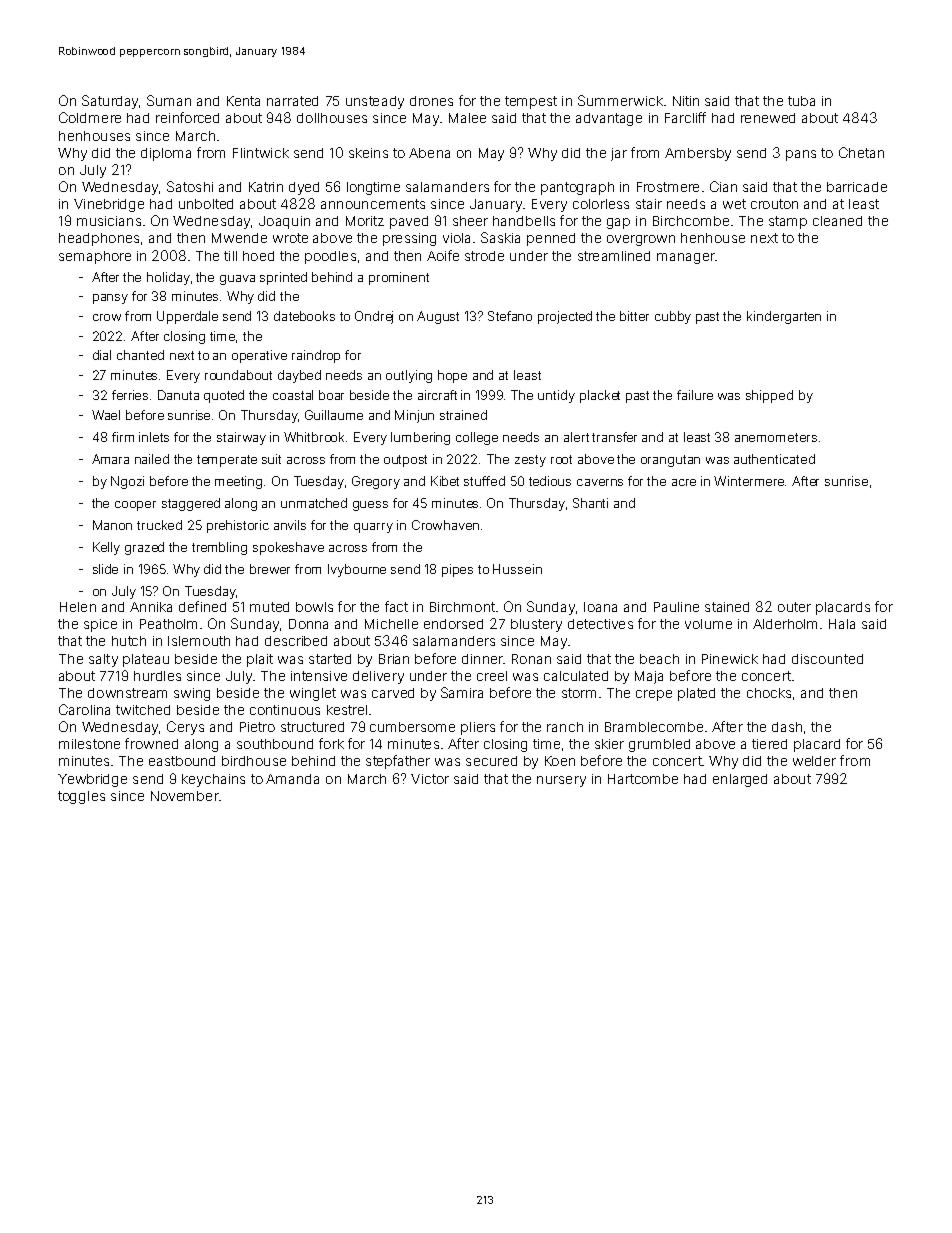  I want to click on chocks, so click(769, 693).
